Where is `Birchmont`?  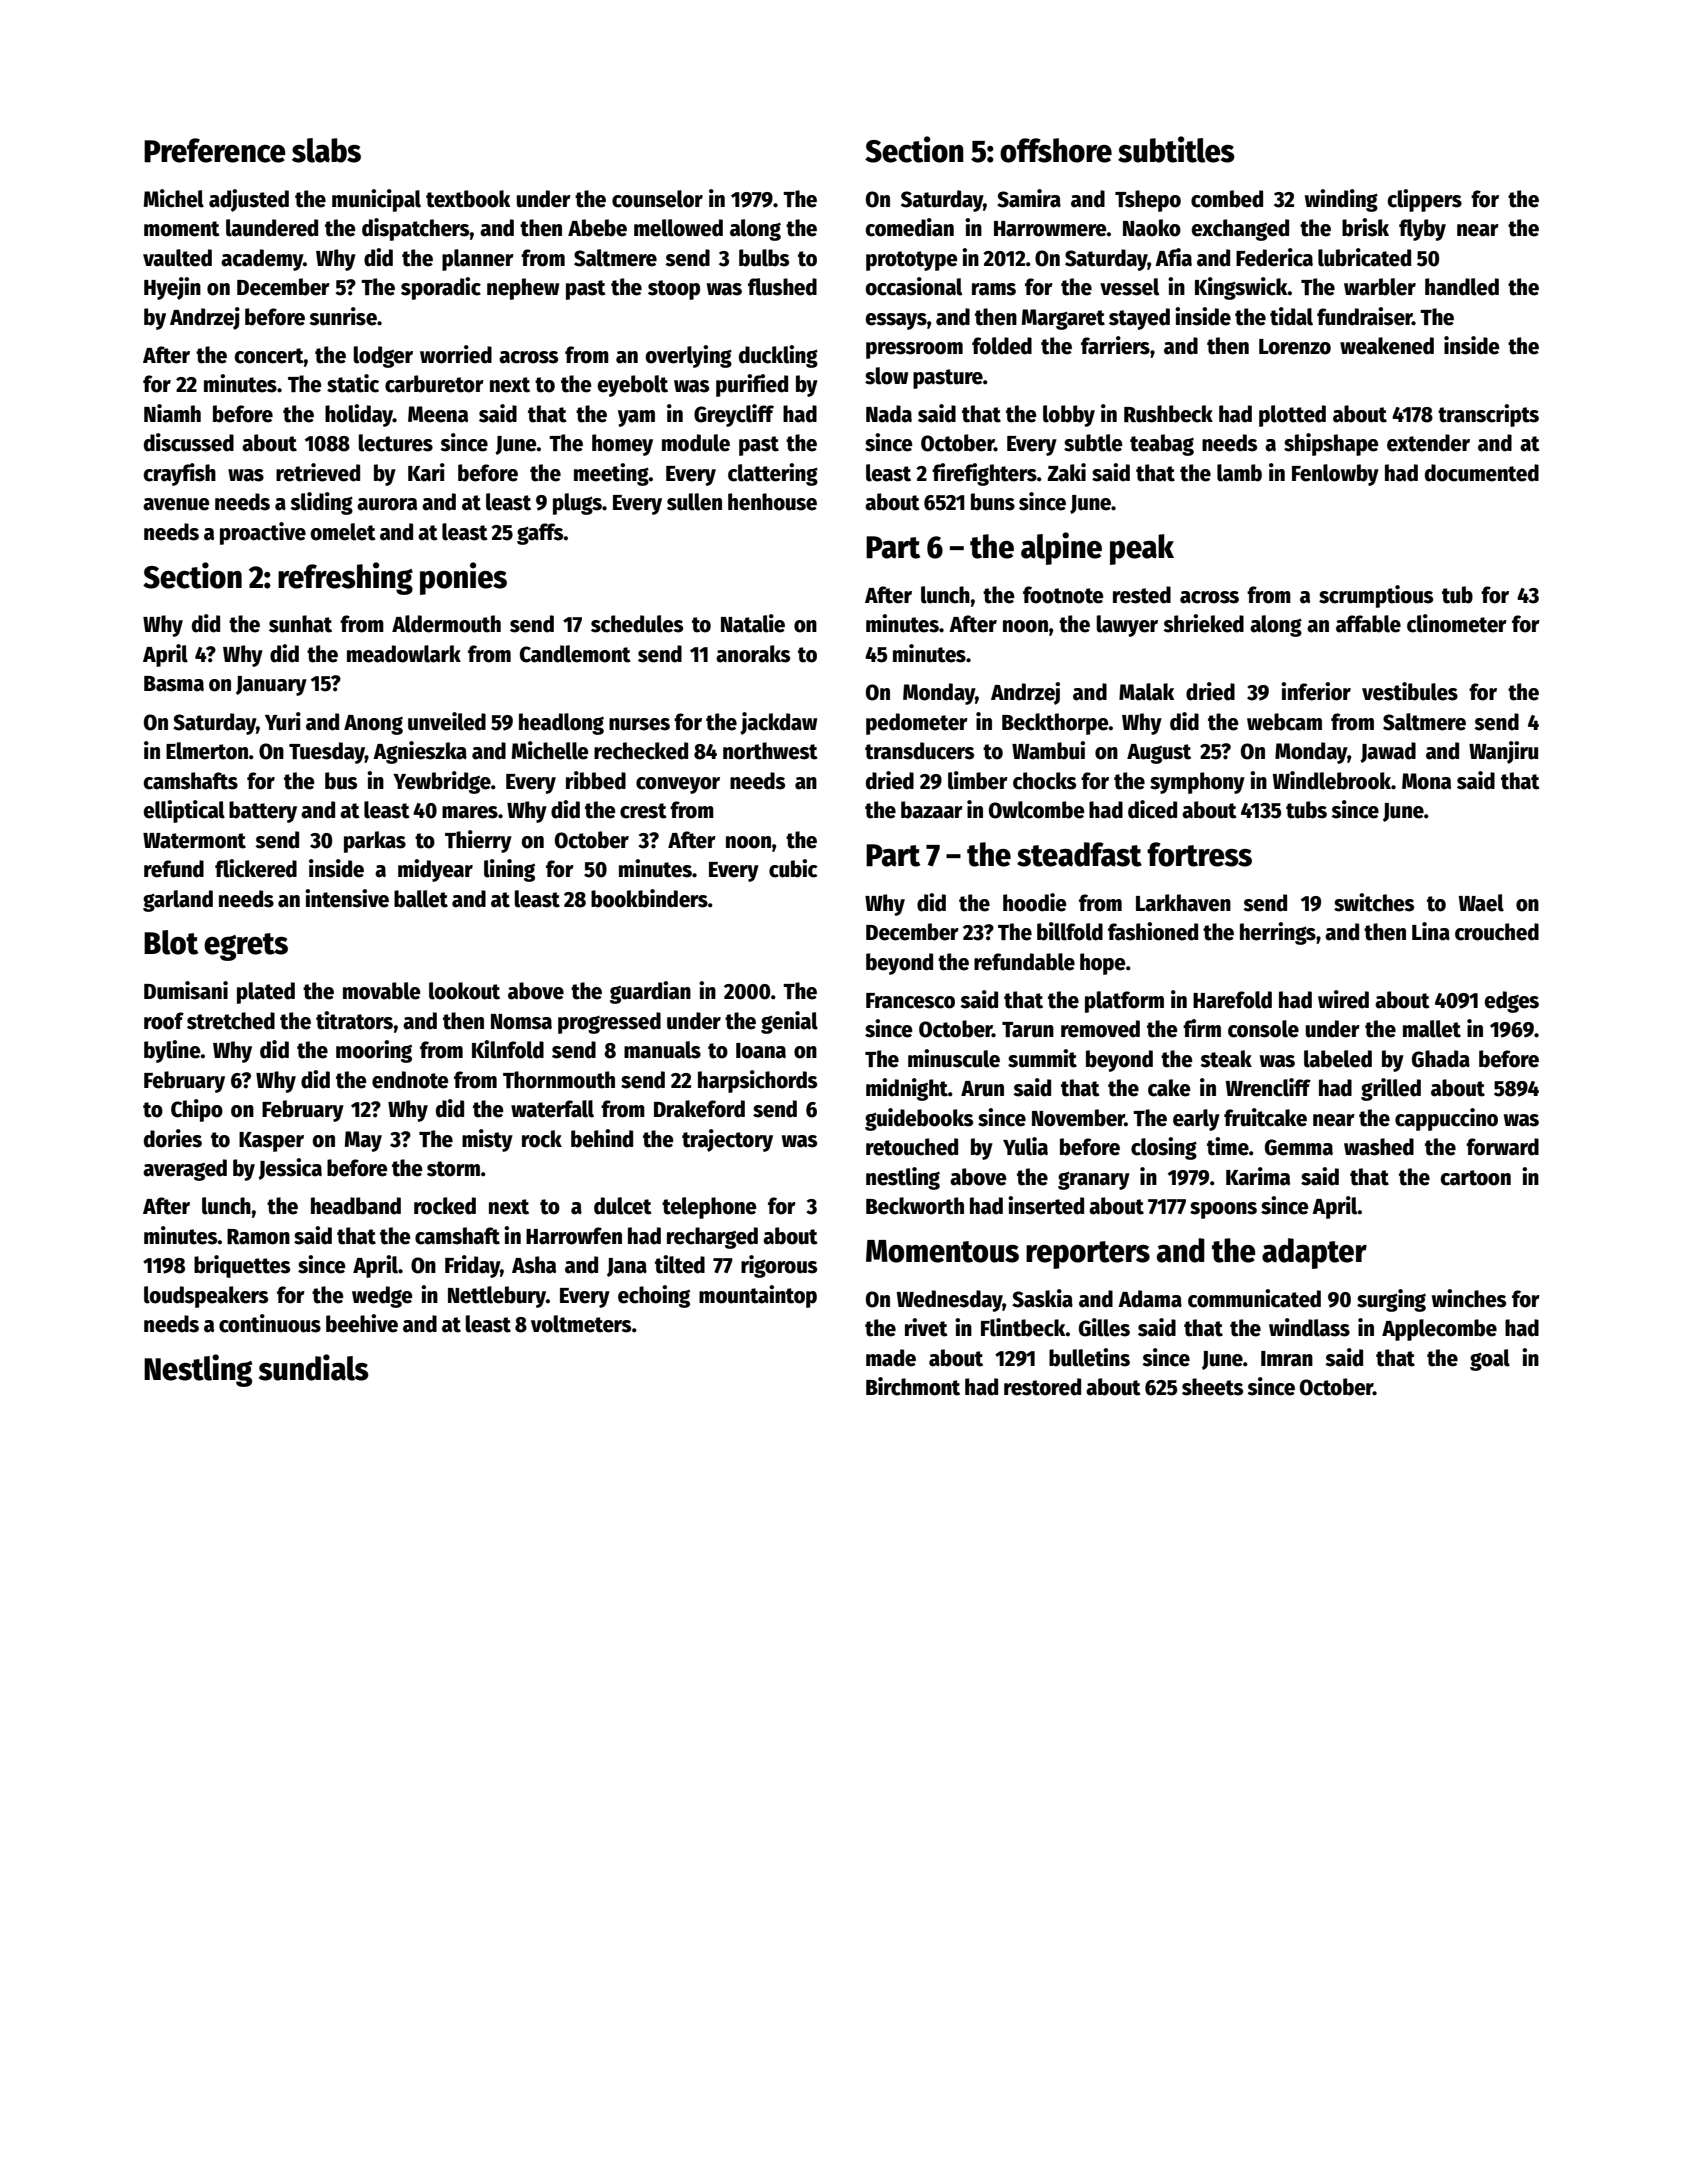
Birchmont is located at coordinates (913, 1386).
